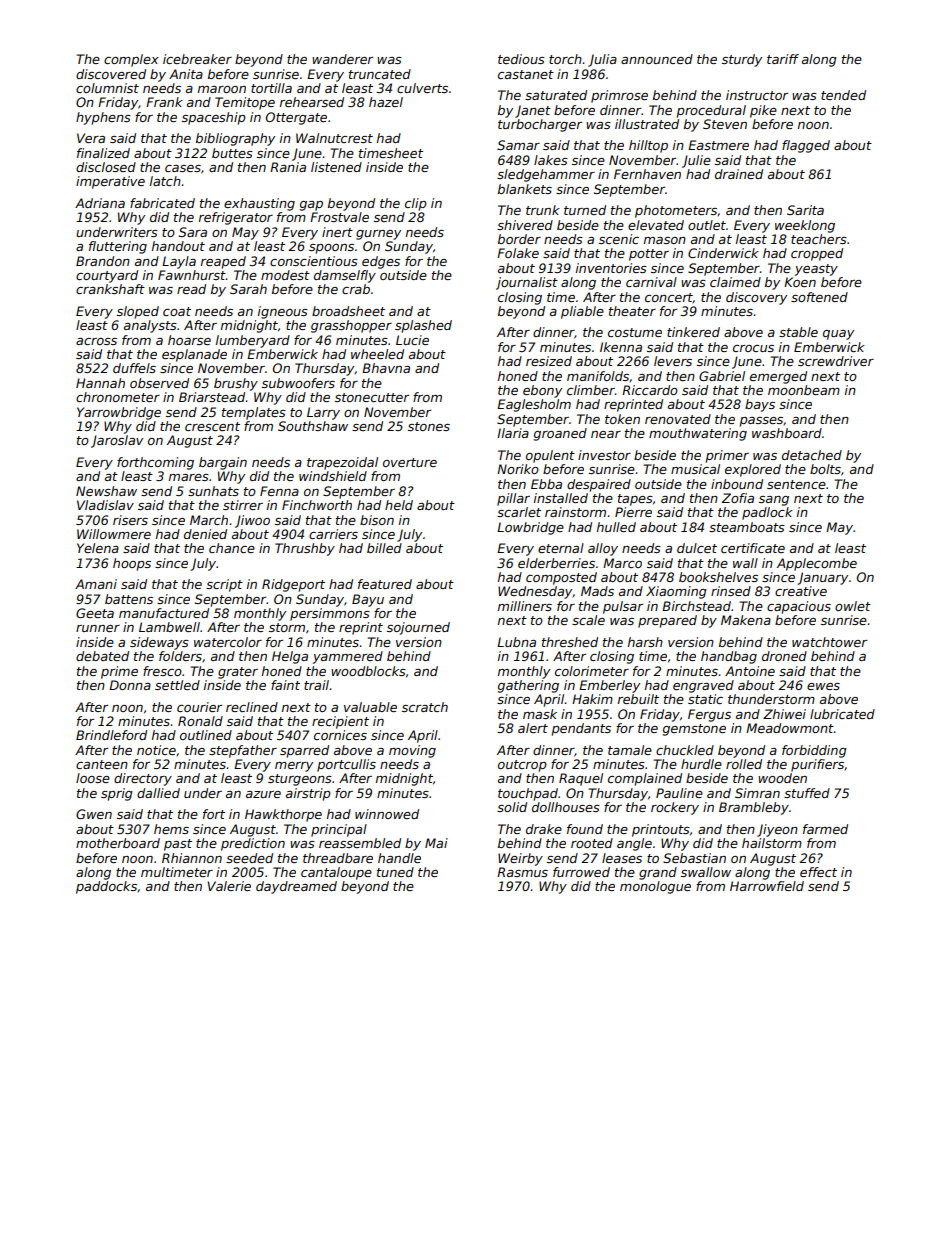  I want to click on Jaroslav, so click(117, 441).
